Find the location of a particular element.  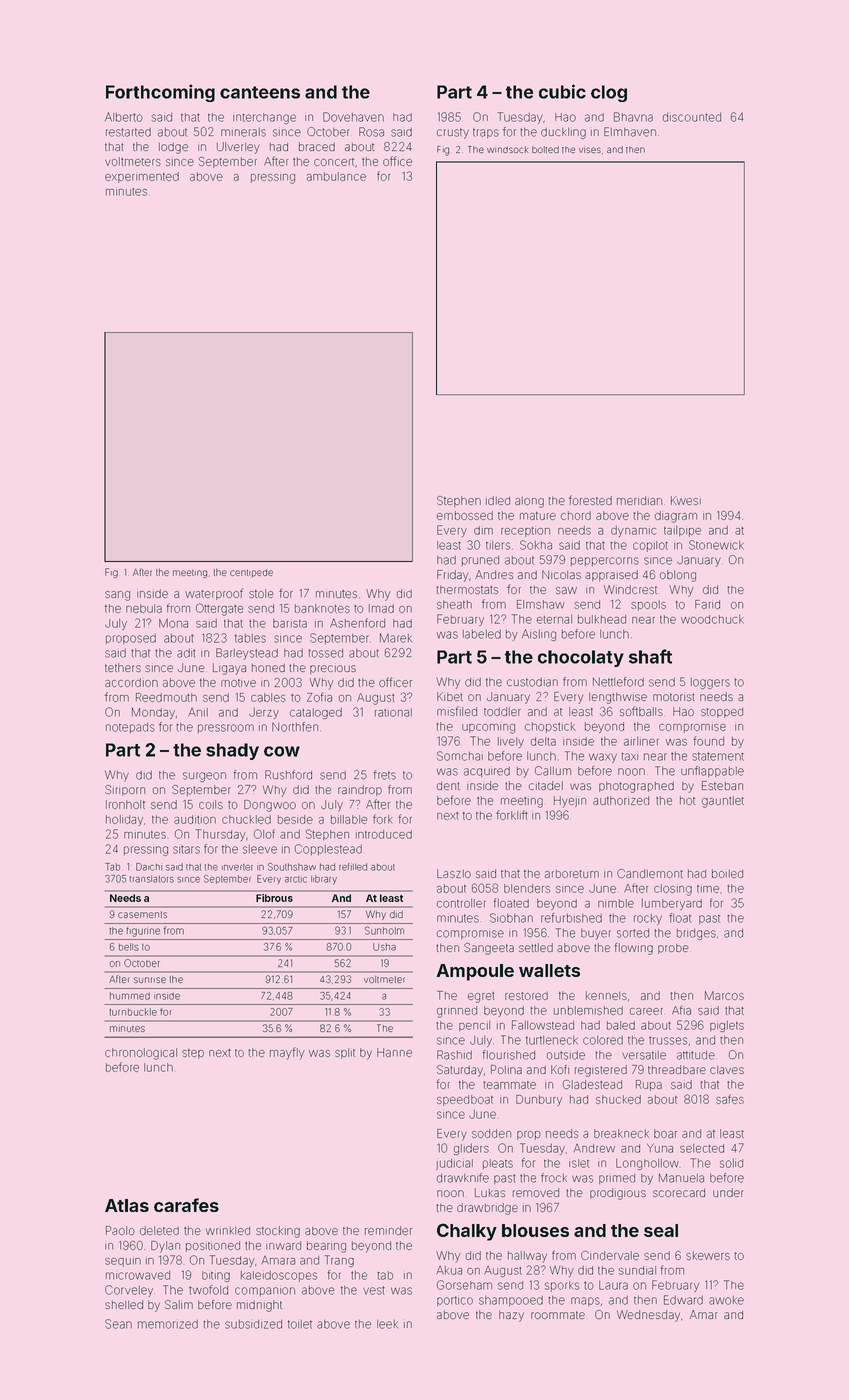

selected is located at coordinates (702, 1148).
